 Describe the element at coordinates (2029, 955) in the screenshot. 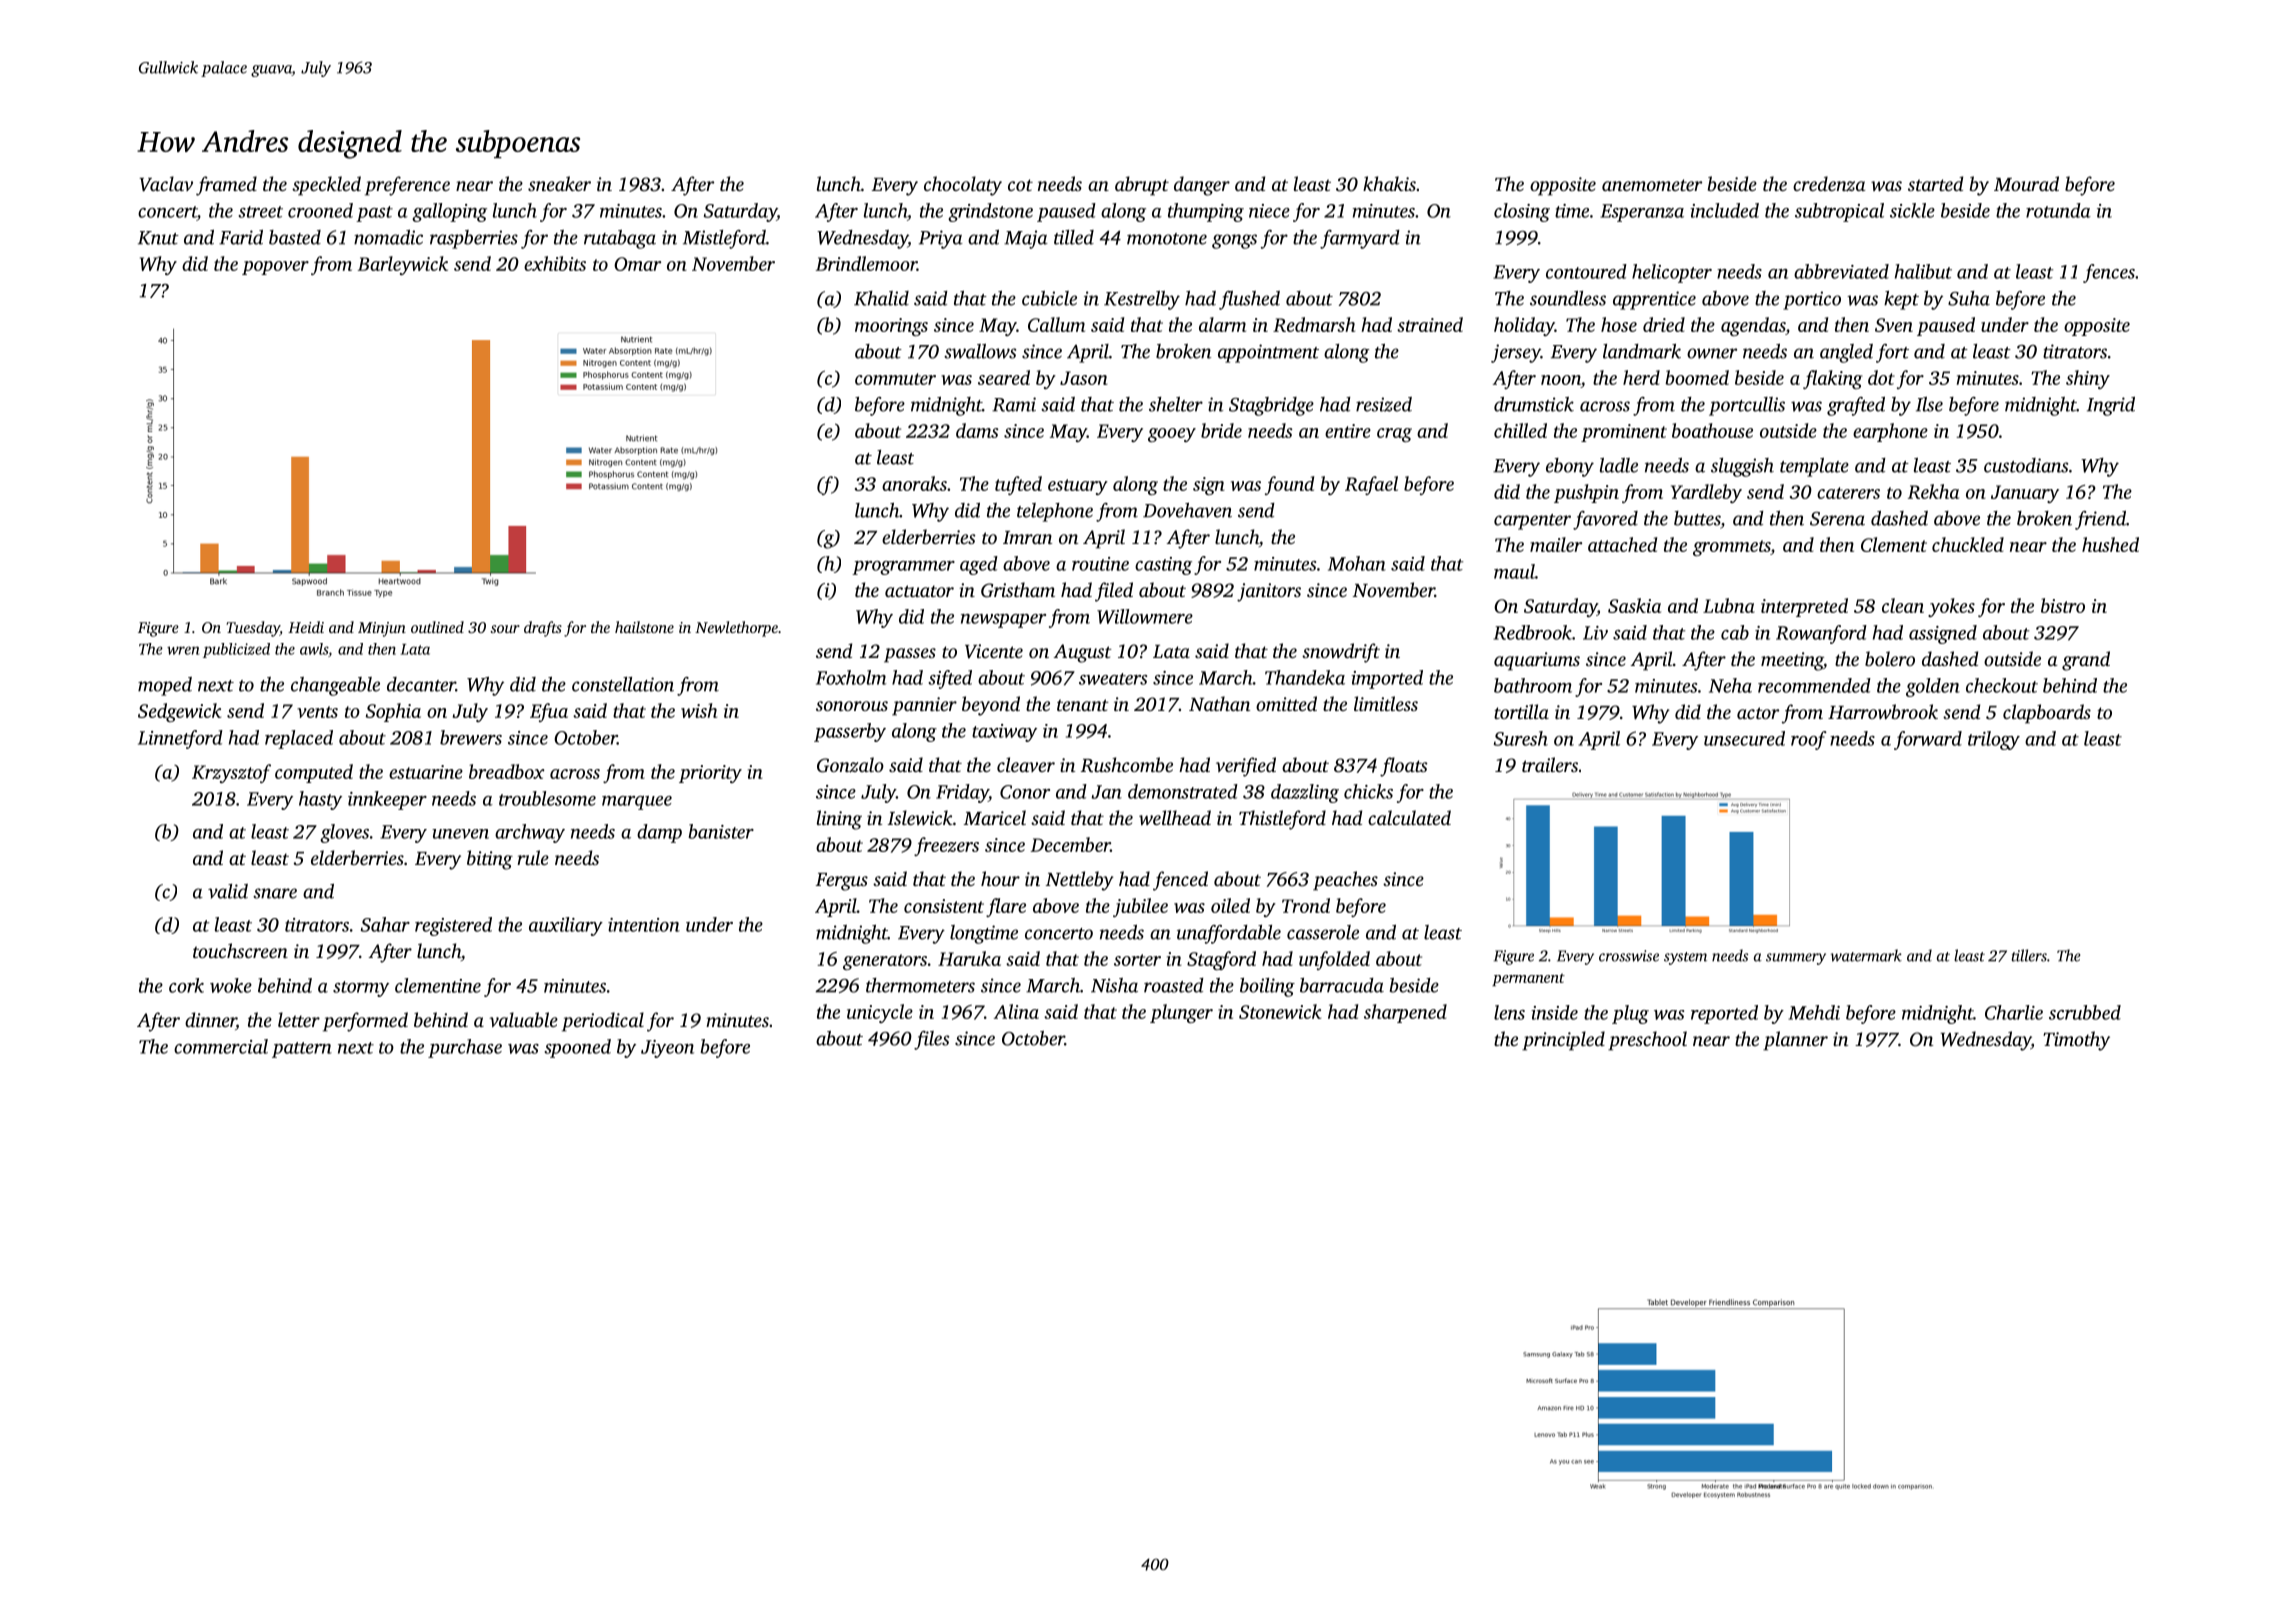

I see `tillers` at that location.
